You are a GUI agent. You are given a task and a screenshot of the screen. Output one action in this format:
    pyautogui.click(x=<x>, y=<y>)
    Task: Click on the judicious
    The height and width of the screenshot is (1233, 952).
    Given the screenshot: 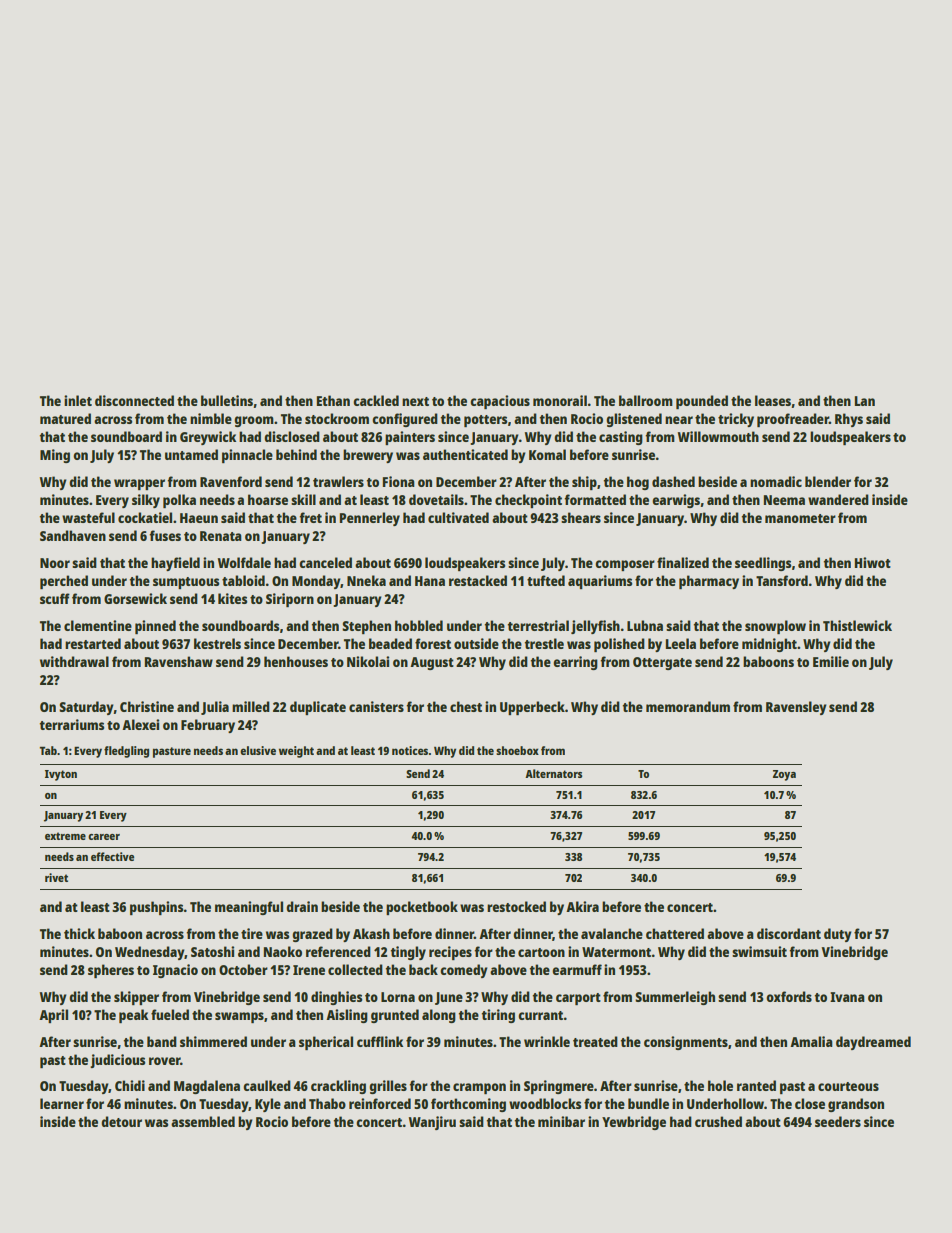 What is the action you would take?
    pyautogui.click(x=117, y=1061)
